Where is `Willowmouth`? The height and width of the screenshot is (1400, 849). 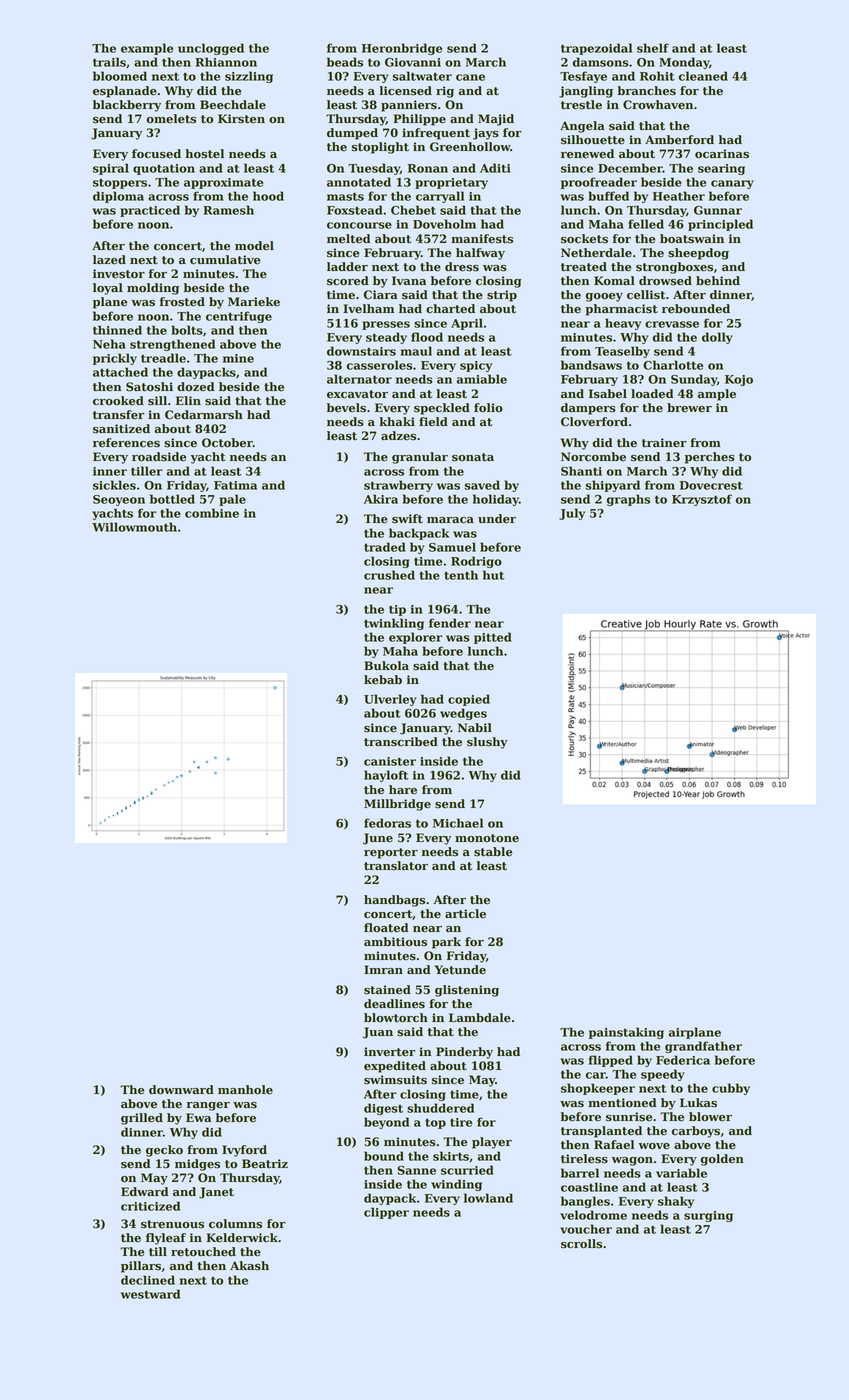
Willowmouth is located at coordinates (134, 527).
